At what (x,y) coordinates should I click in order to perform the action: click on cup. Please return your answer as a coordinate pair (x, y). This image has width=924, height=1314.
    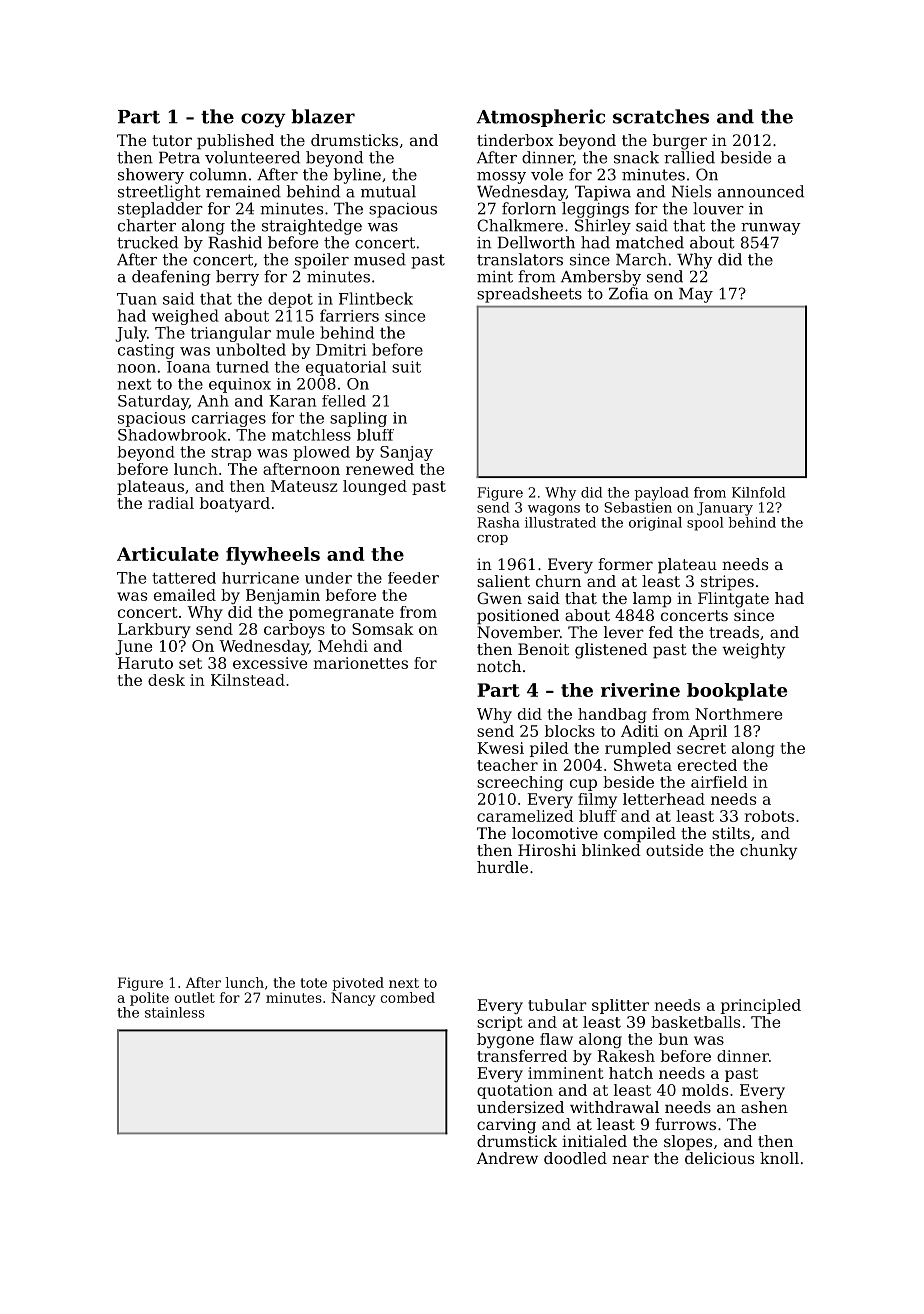
    Looking at the image, I should click on (583, 785).
